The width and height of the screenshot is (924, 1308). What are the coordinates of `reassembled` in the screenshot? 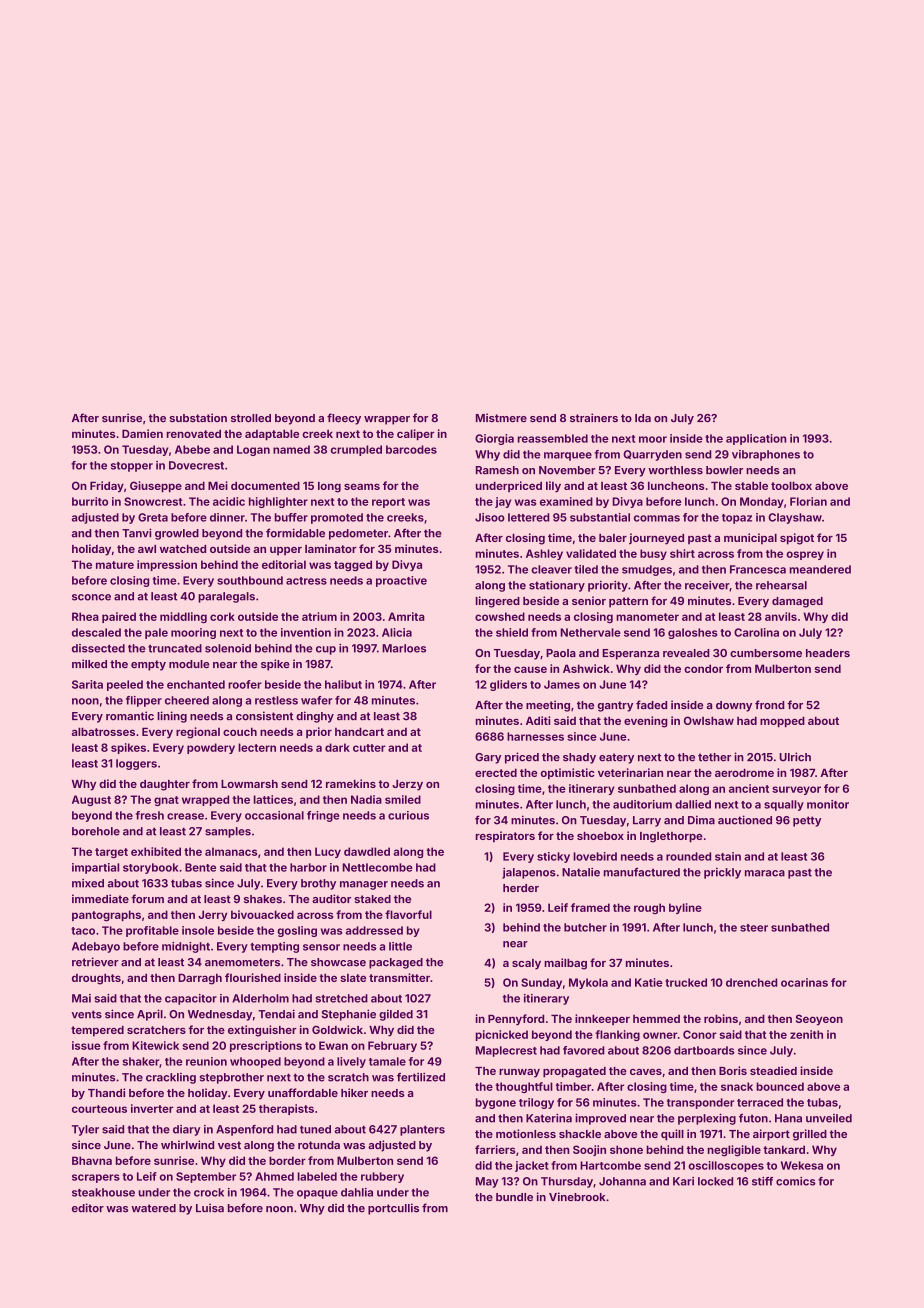 It's located at (553, 438).
